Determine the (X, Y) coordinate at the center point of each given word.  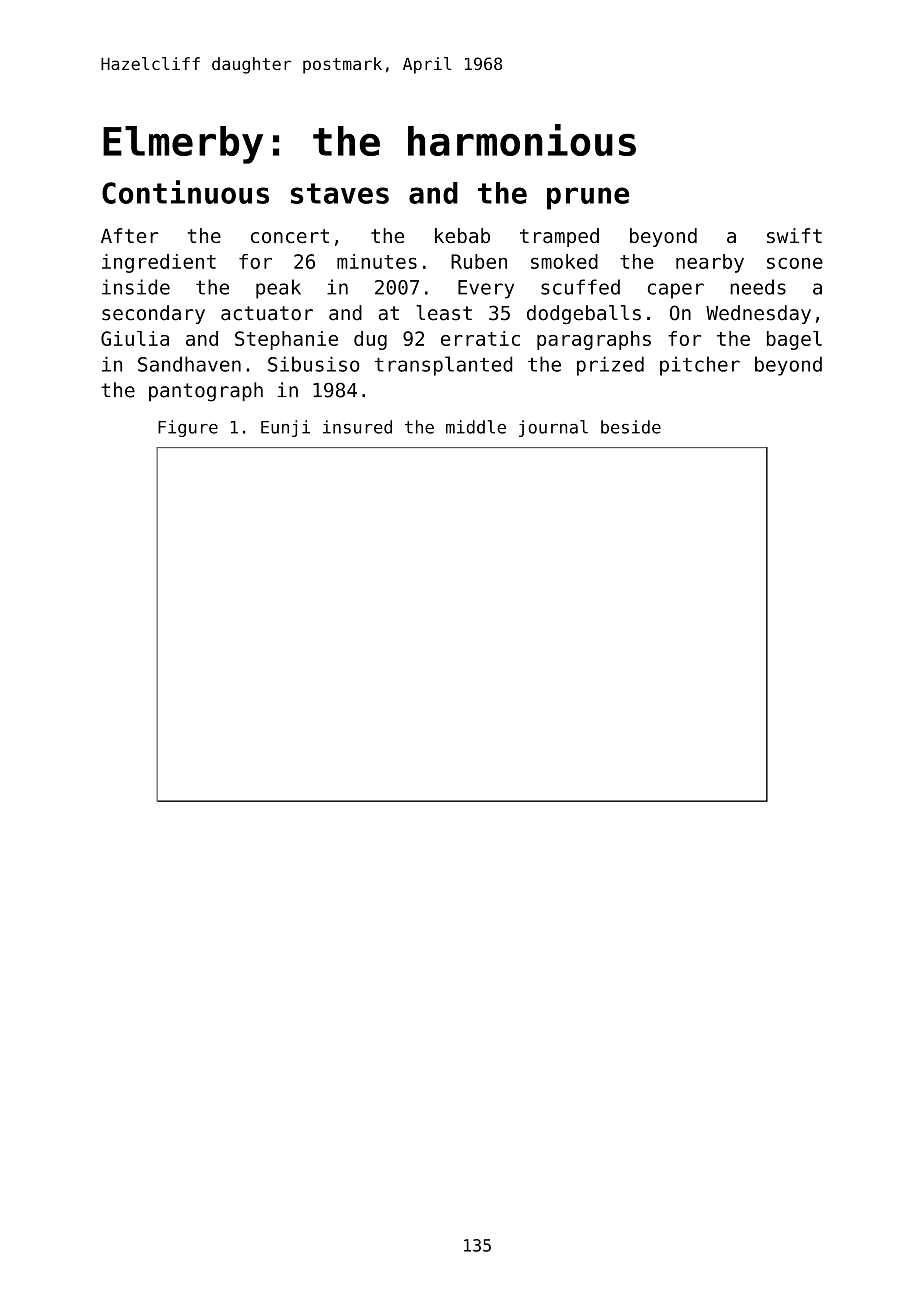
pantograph (206, 392)
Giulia (135, 338)
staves (340, 193)
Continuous (185, 192)
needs (758, 287)
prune (588, 198)
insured (357, 427)
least (444, 313)
